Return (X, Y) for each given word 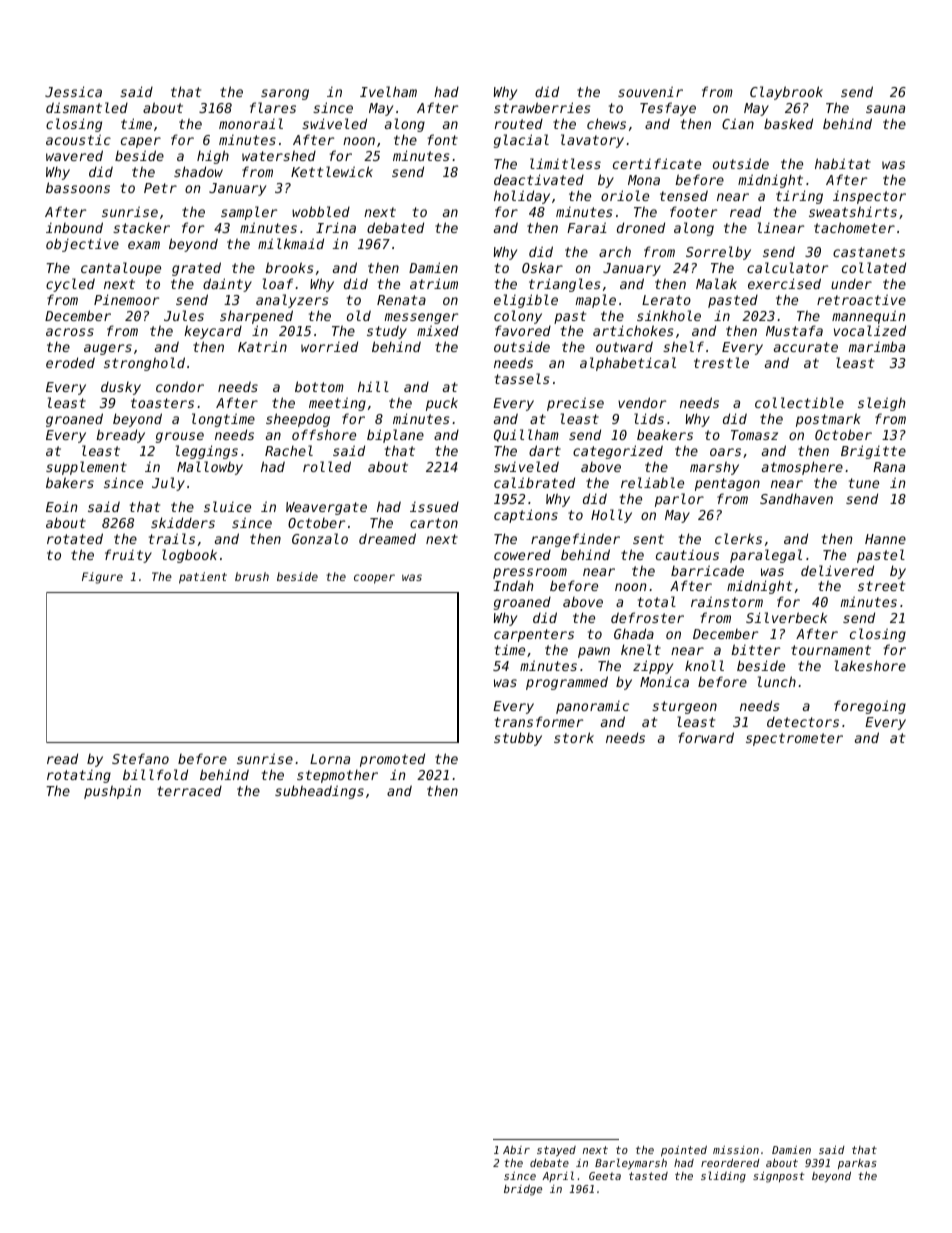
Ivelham (388, 91)
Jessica (73, 91)
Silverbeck (786, 617)
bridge (523, 1190)
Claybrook (786, 93)
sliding (723, 1177)
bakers (70, 482)
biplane (395, 436)
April (558, 1176)
